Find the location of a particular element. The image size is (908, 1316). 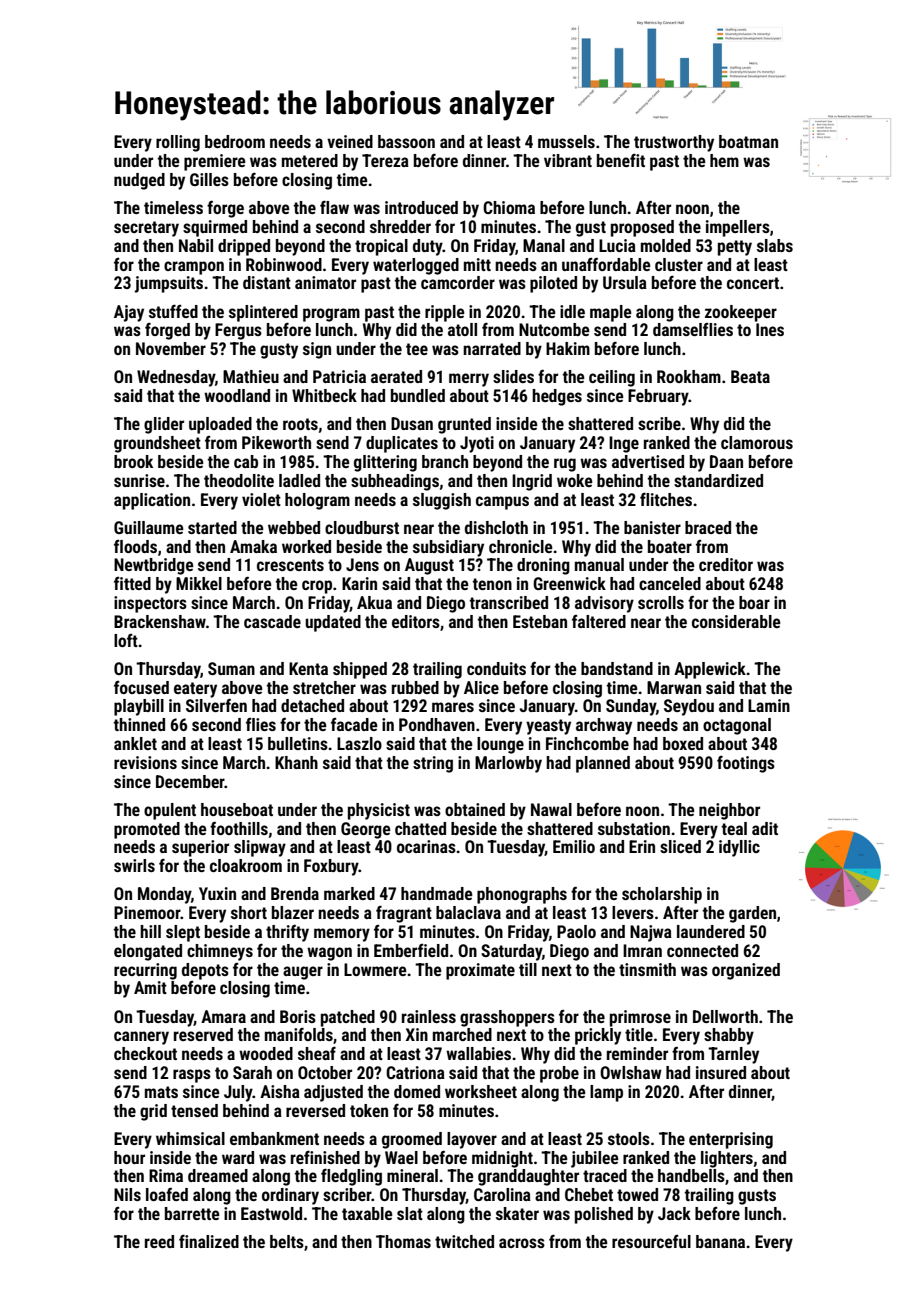

Ines is located at coordinates (770, 329).
